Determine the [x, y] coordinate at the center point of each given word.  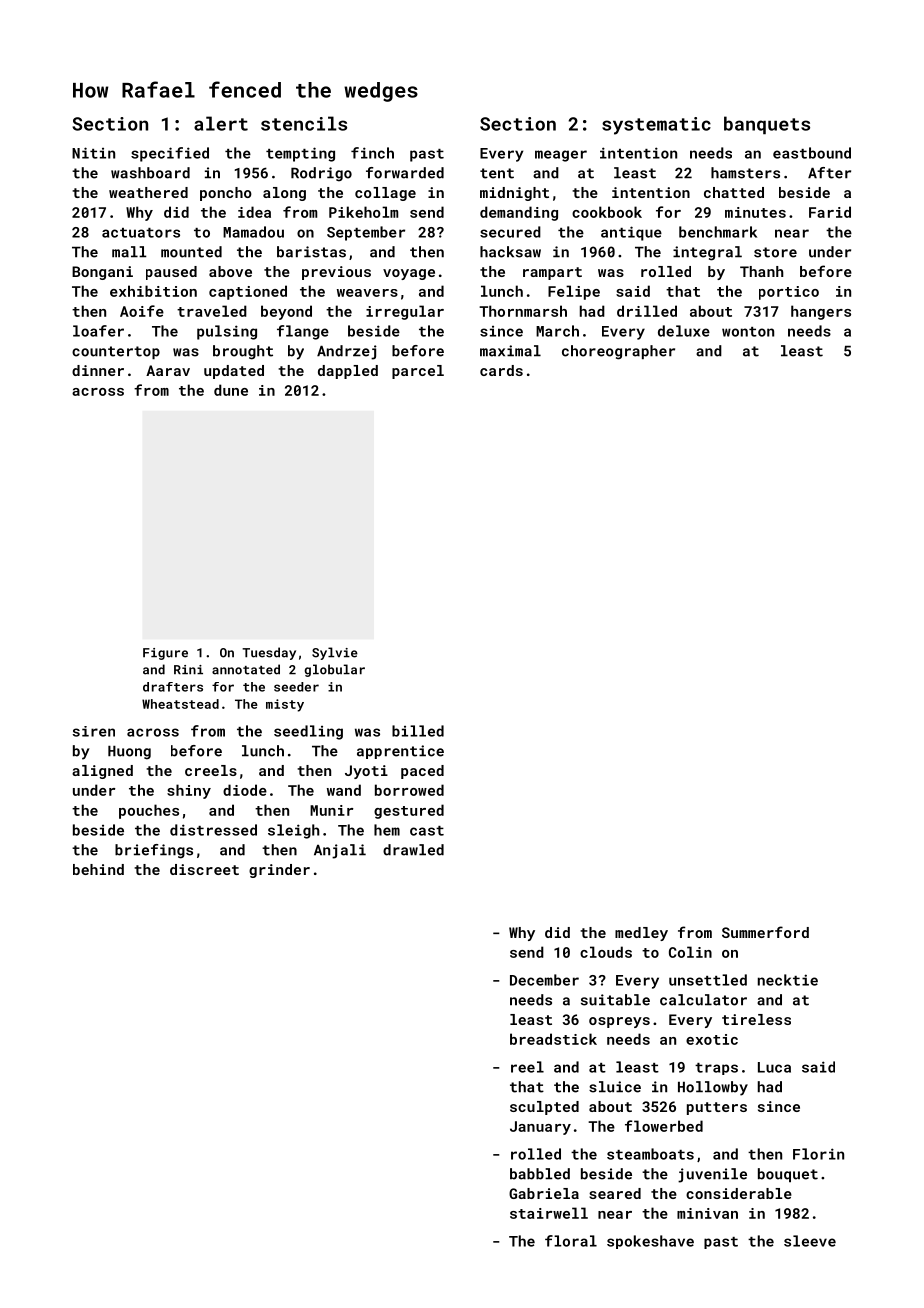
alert [221, 123]
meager [561, 156]
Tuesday [269, 653]
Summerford [765, 932]
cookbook [607, 212]
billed [418, 731]
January [540, 1128]
